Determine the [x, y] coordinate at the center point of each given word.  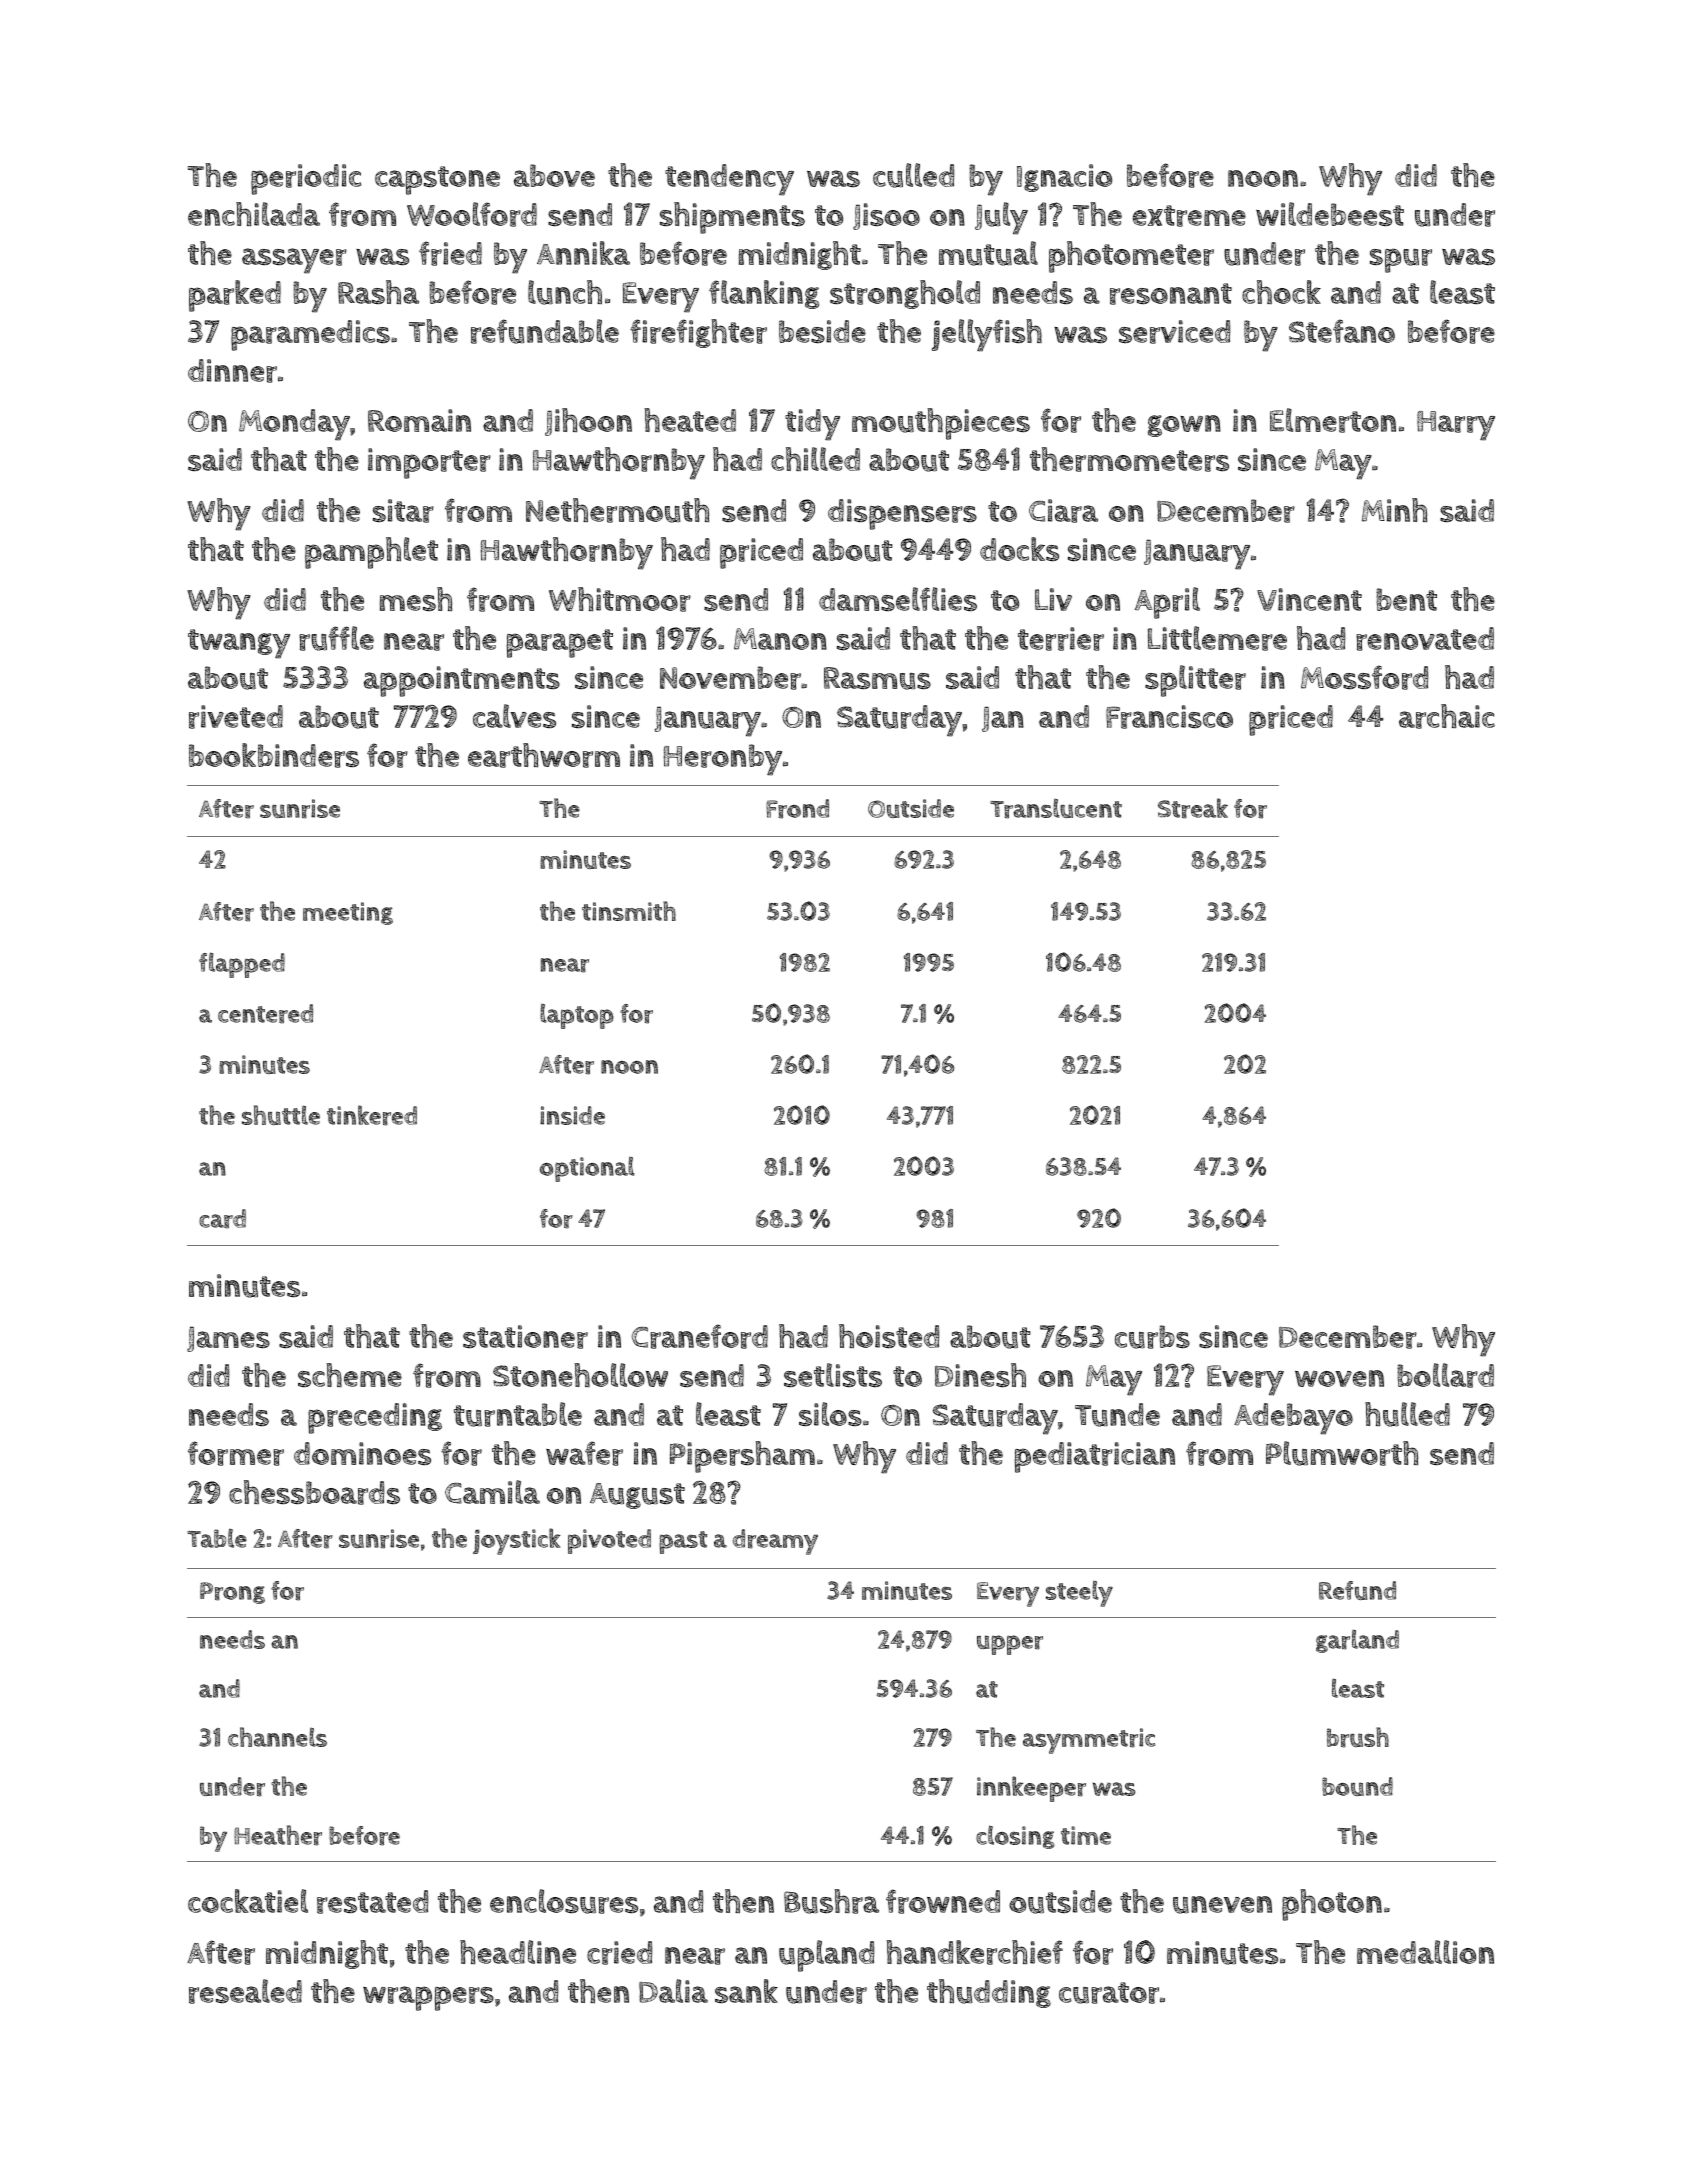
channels [277, 1737]
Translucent [1056, 809]
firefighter [698, 333]
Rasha [378, 292]
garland [1357, 1641]
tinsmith [629, 911]
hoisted [889, 1336]
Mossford [1365, 677]
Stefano [1342, 331]
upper [1010, 1645]
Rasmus [877, 678]
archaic [1447, 716]
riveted [236, 717]
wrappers [428, 1998]
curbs [1152, 1337]
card [222, 1219]
